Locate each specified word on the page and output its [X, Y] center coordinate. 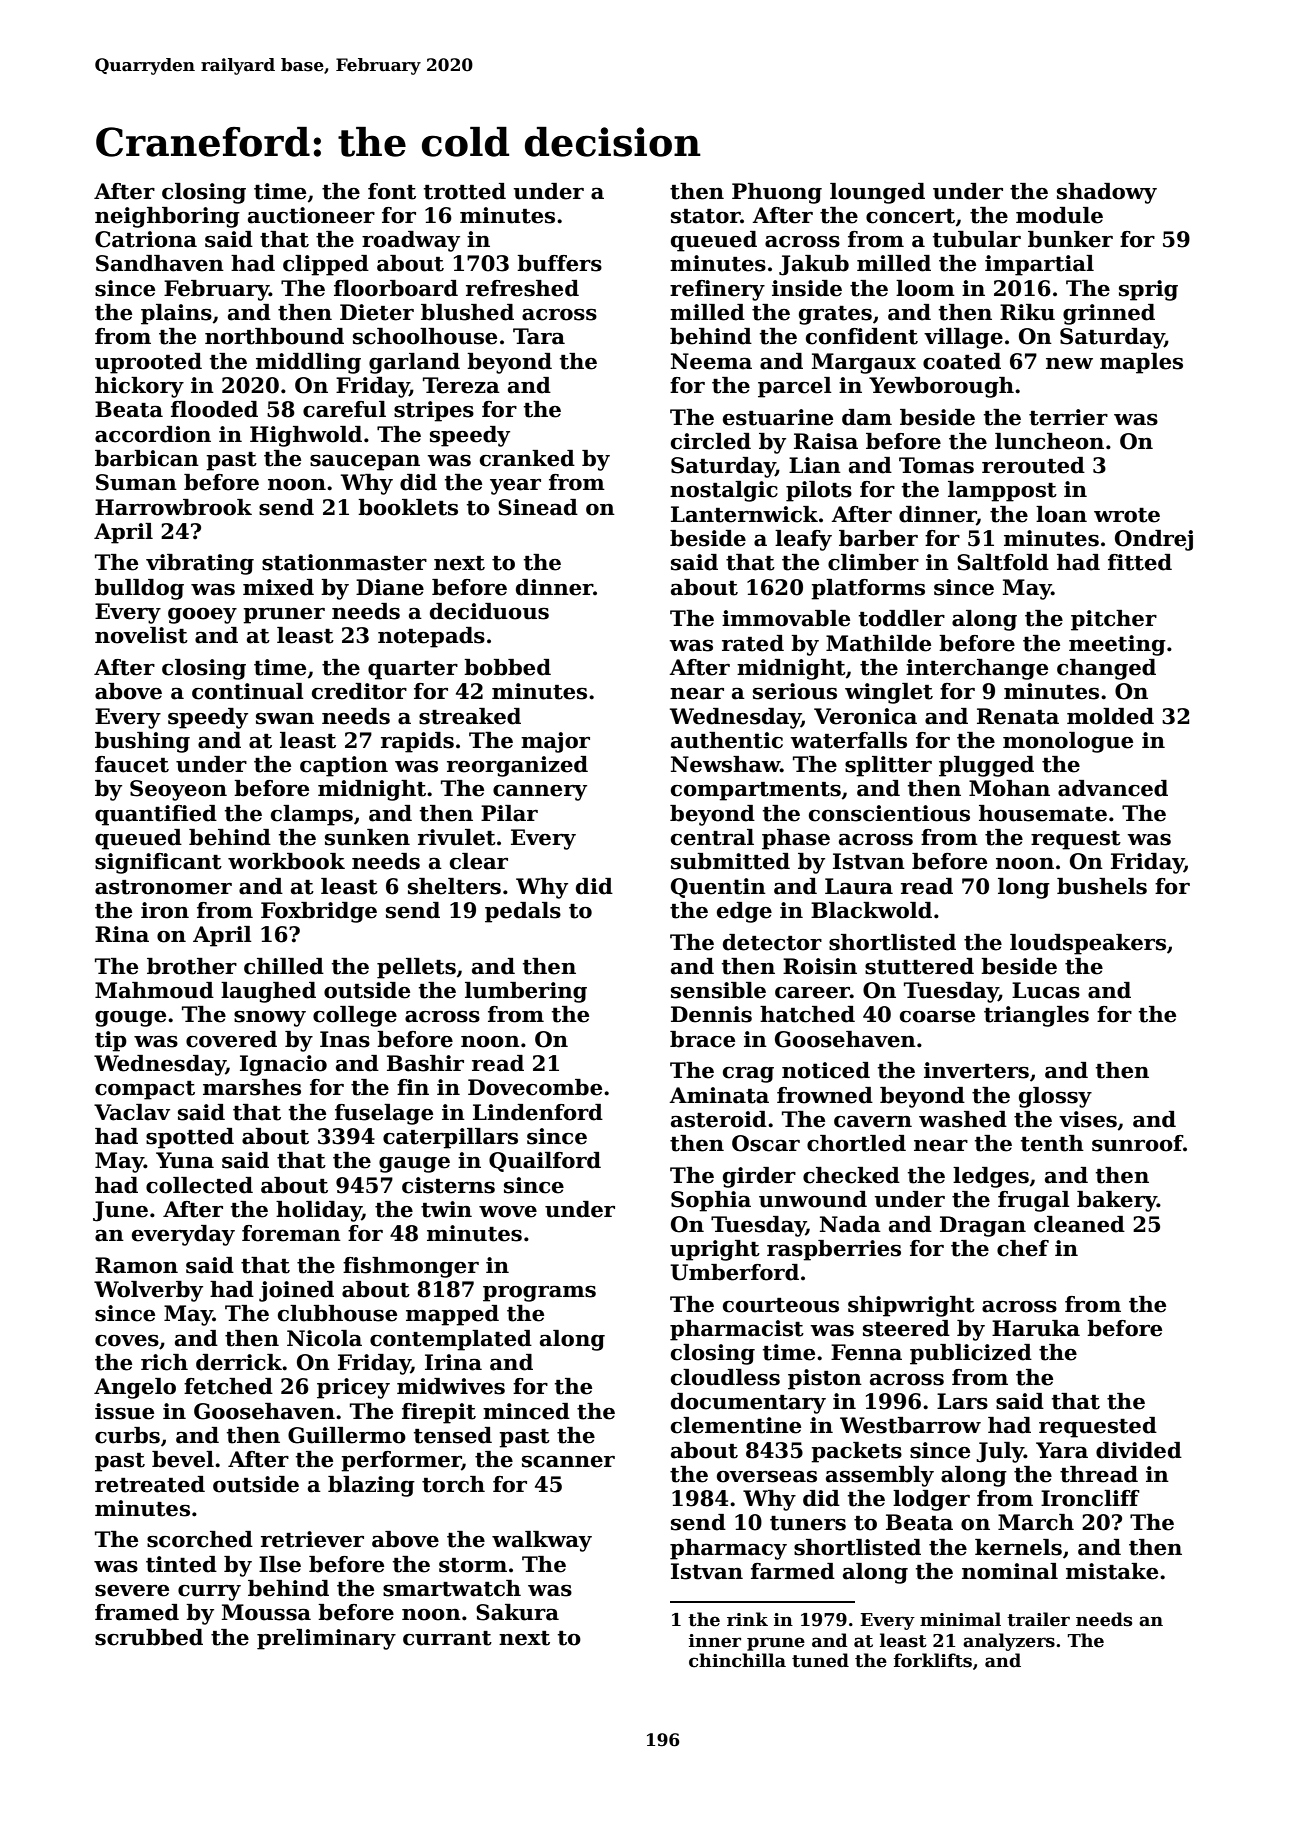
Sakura [517, 1612]
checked [851, 1175]
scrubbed [149, 1637]
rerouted [1033, 465]
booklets [408, 507]
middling [308, 363]
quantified [156, 815]
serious [795, 691]
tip [111, 1041]
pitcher [1114, 620]
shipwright [911, 1306]
